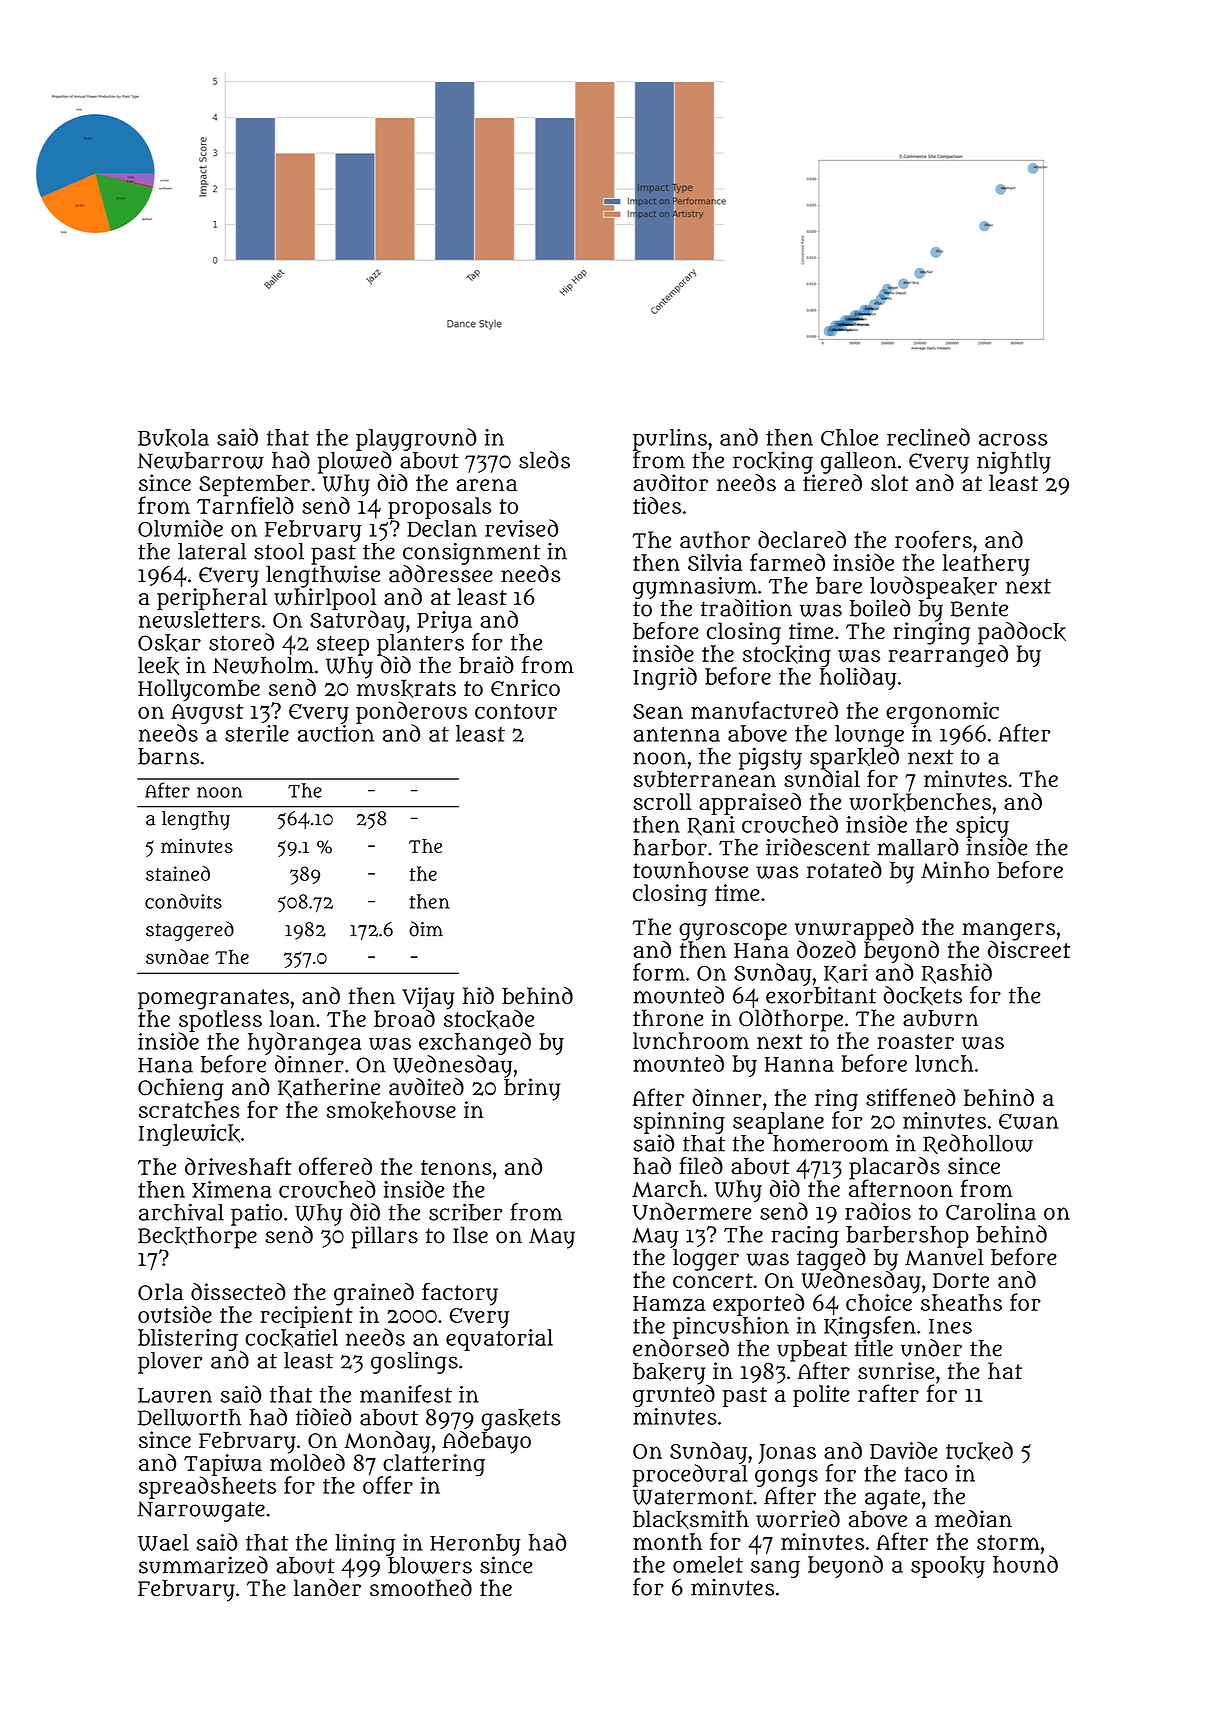 The height and width of the page is (1710, 1209). What do you see at coordinates (991, 1211) in the page?
I see `Carolina` at bounding box center [991, 1211].
